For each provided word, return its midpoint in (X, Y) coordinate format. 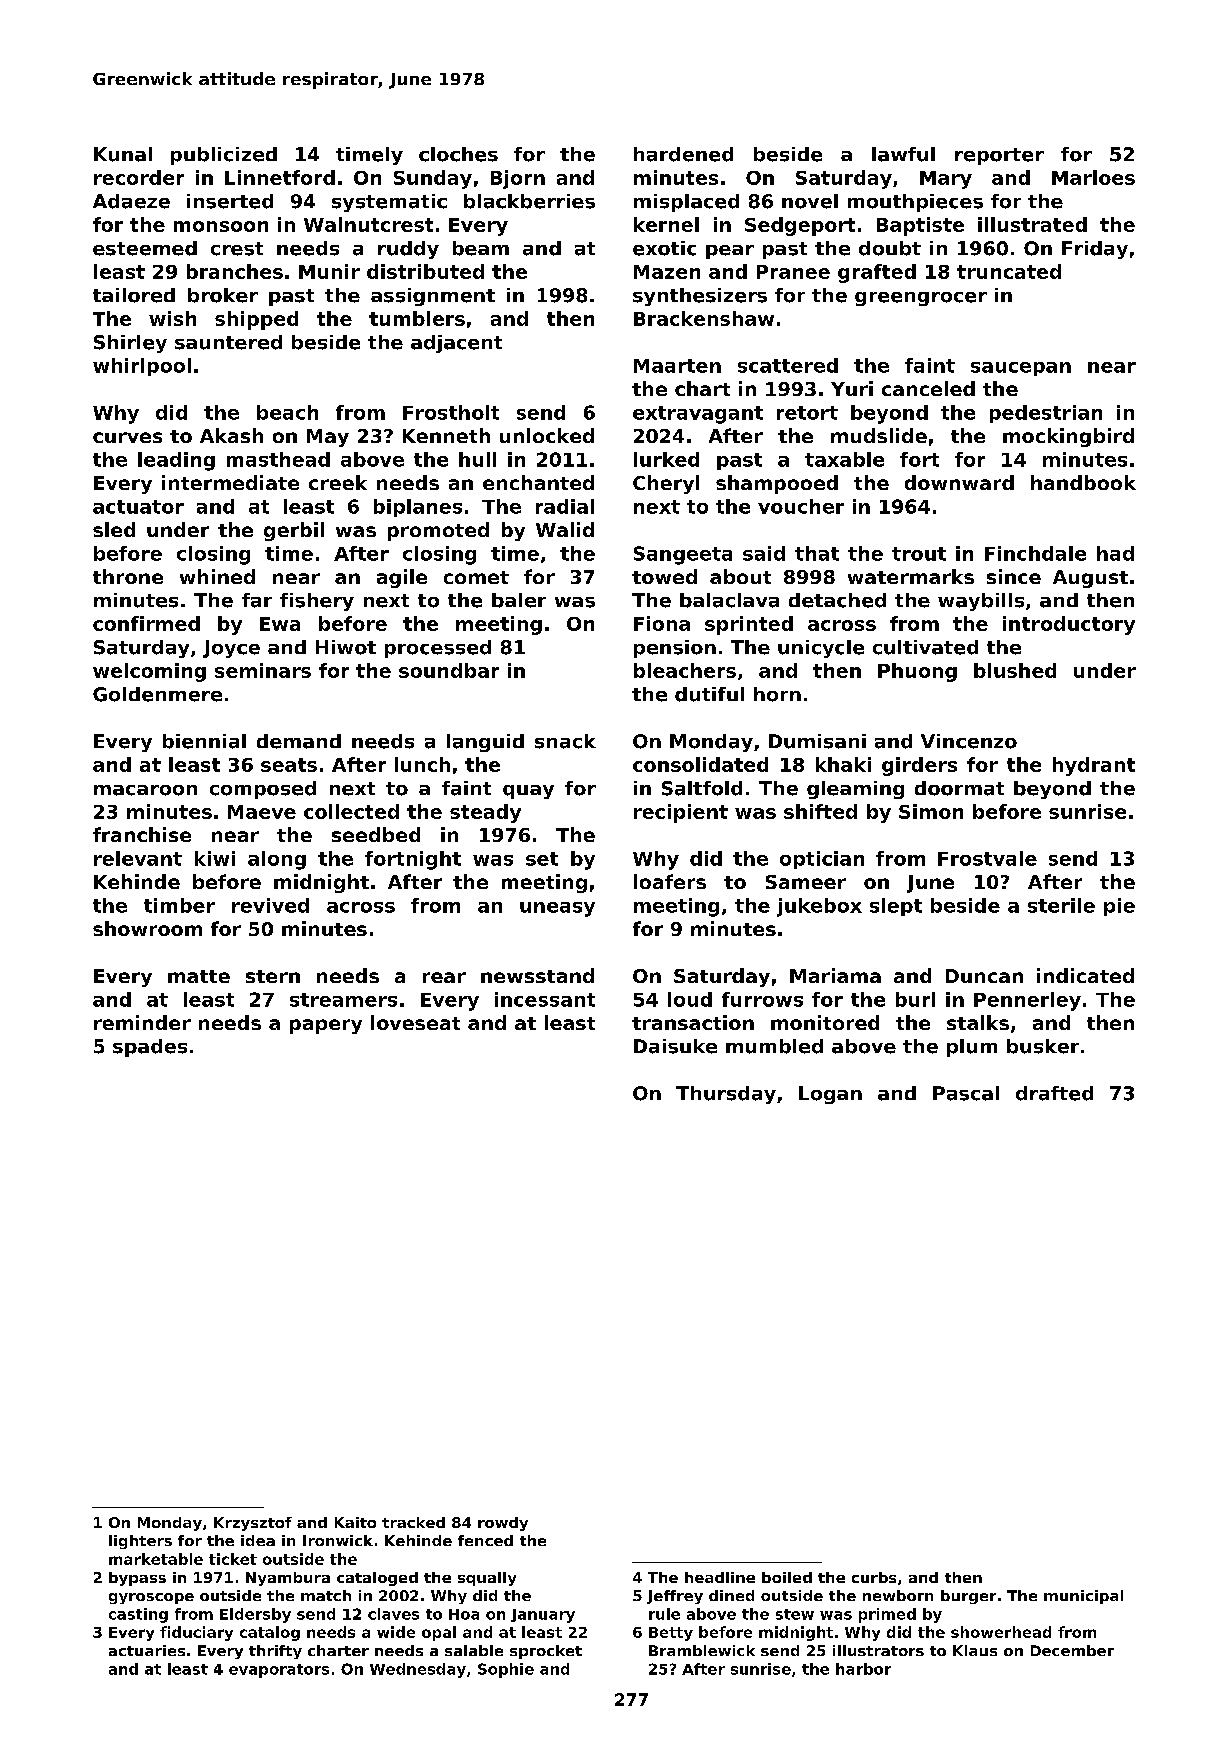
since (1014, 576)
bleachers (685, 670)
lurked (666, 459)
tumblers (417, 318)
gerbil (294, 531)
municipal (1083, 1597)
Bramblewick (702, 1650)
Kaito (355, 1522)
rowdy (503, 1524)
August (1090, 579)
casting (138, 1615)
